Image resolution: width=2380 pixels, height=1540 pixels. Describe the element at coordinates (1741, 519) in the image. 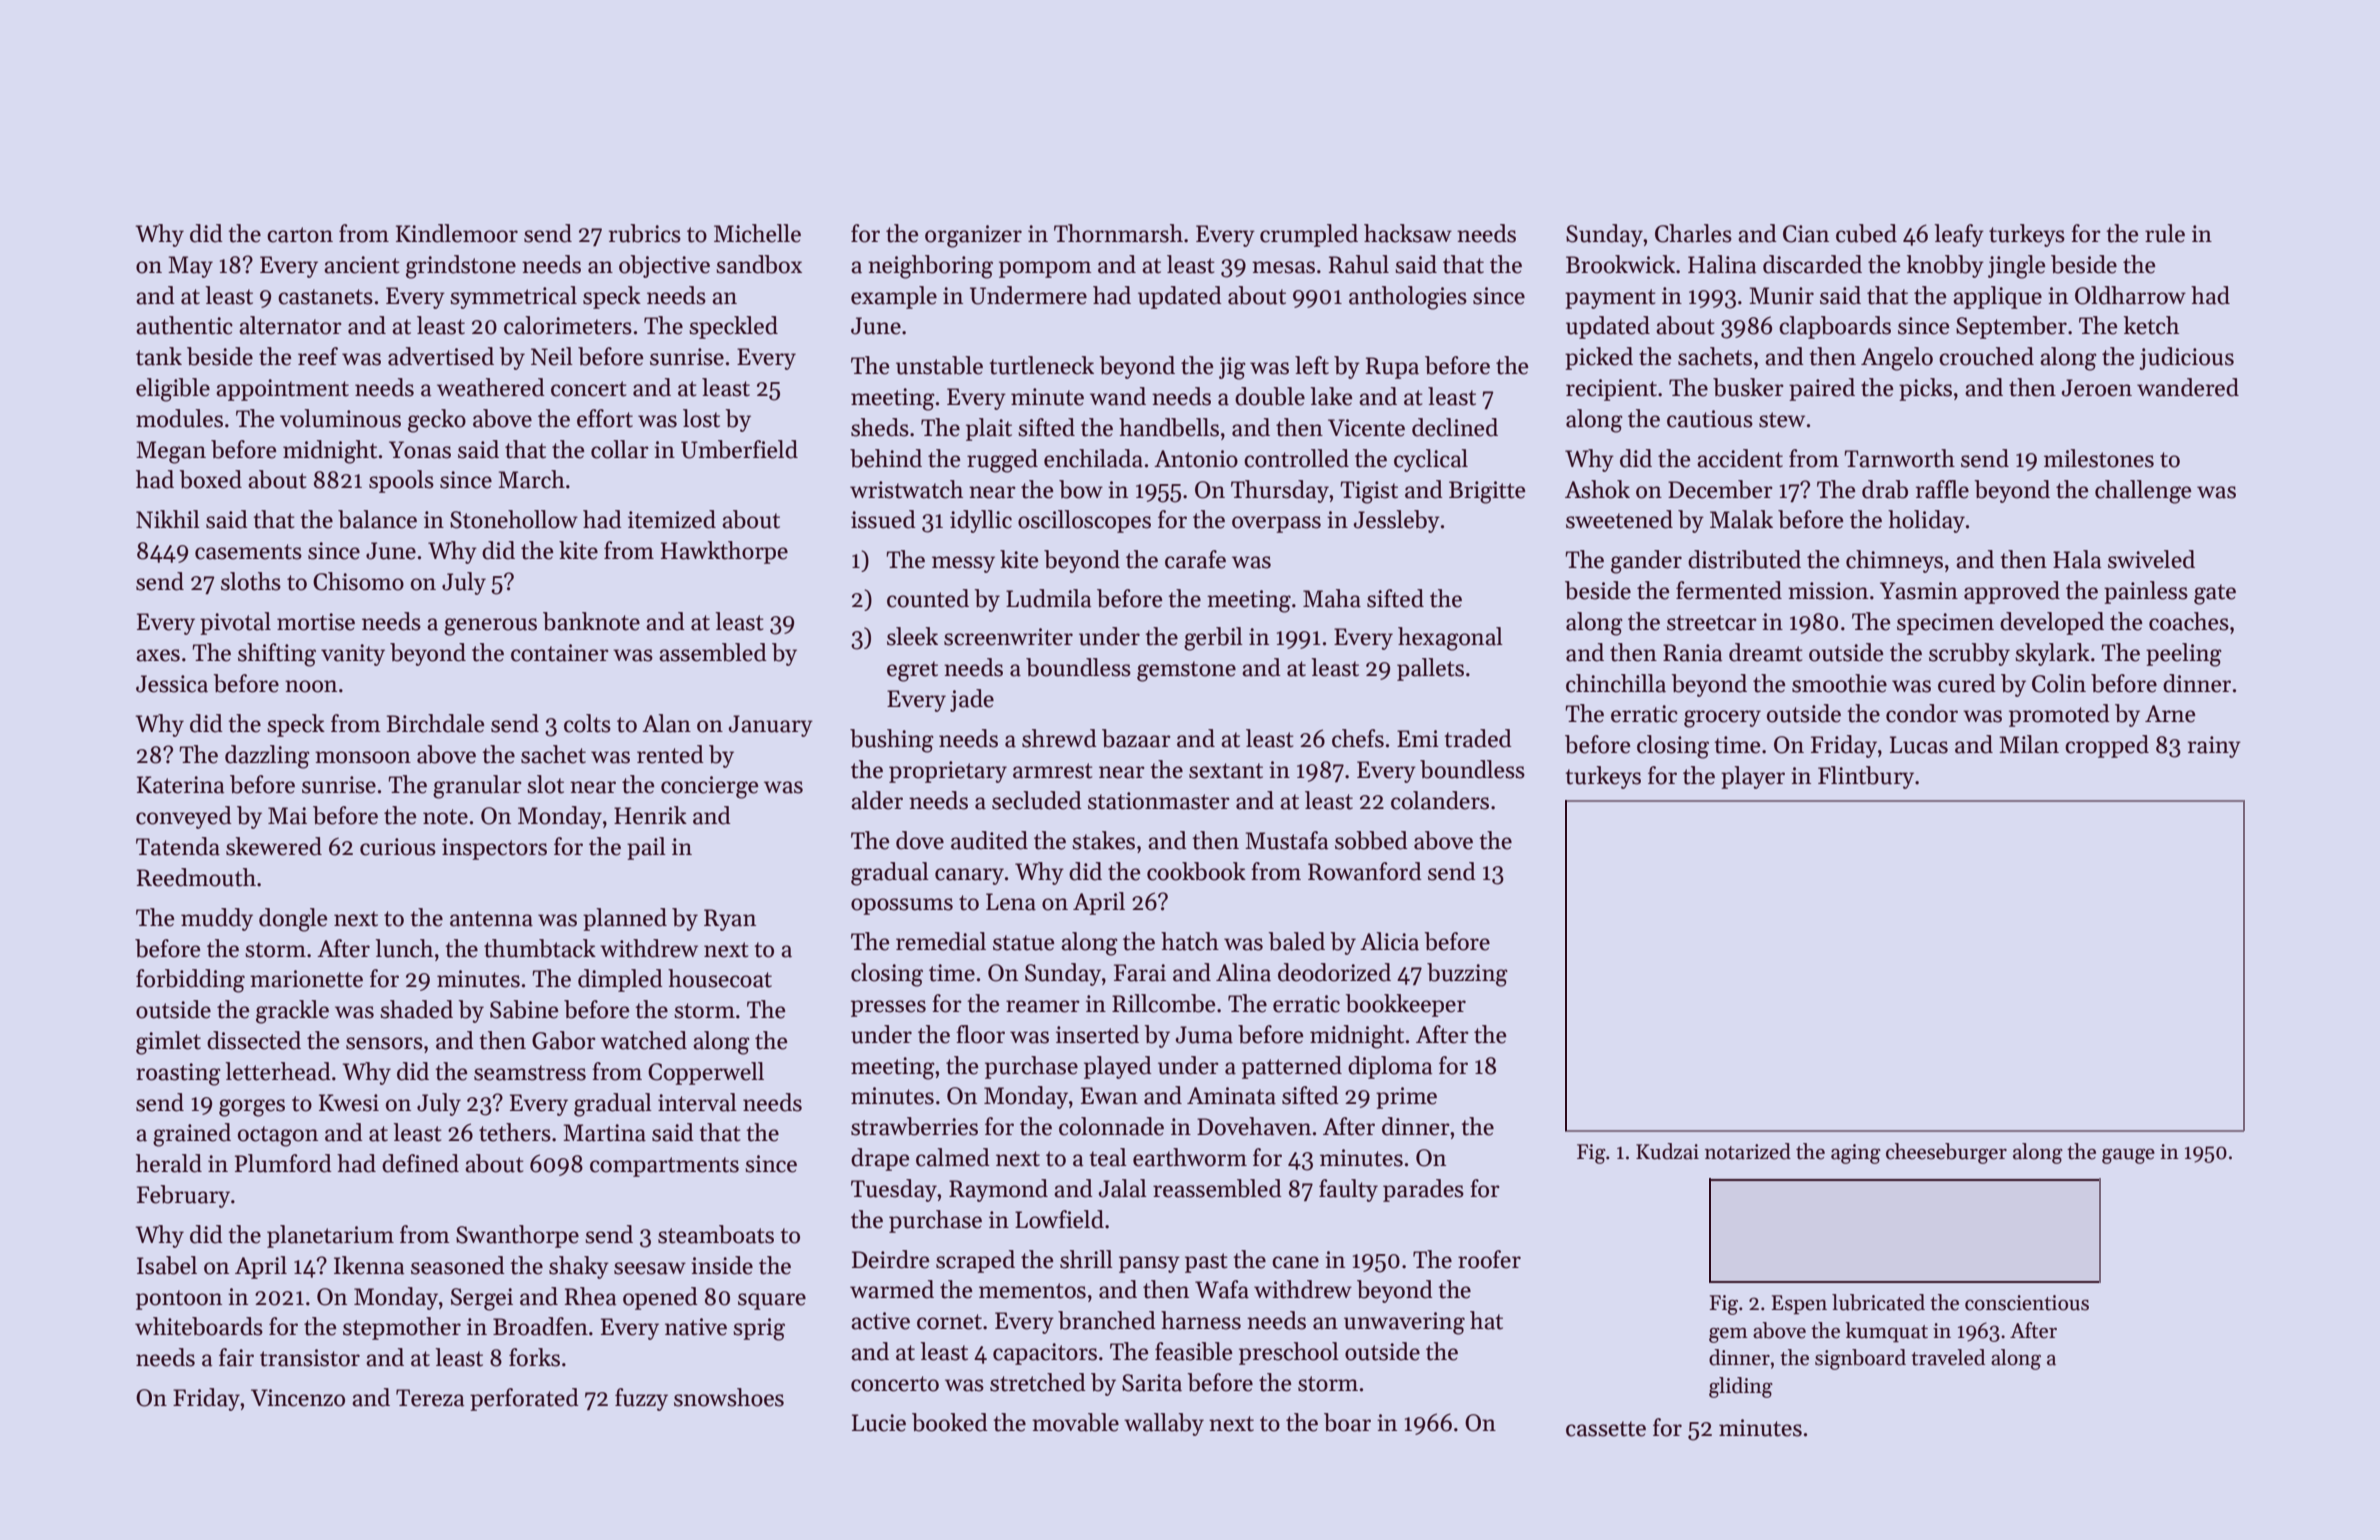

I see `Malak` at that location.
